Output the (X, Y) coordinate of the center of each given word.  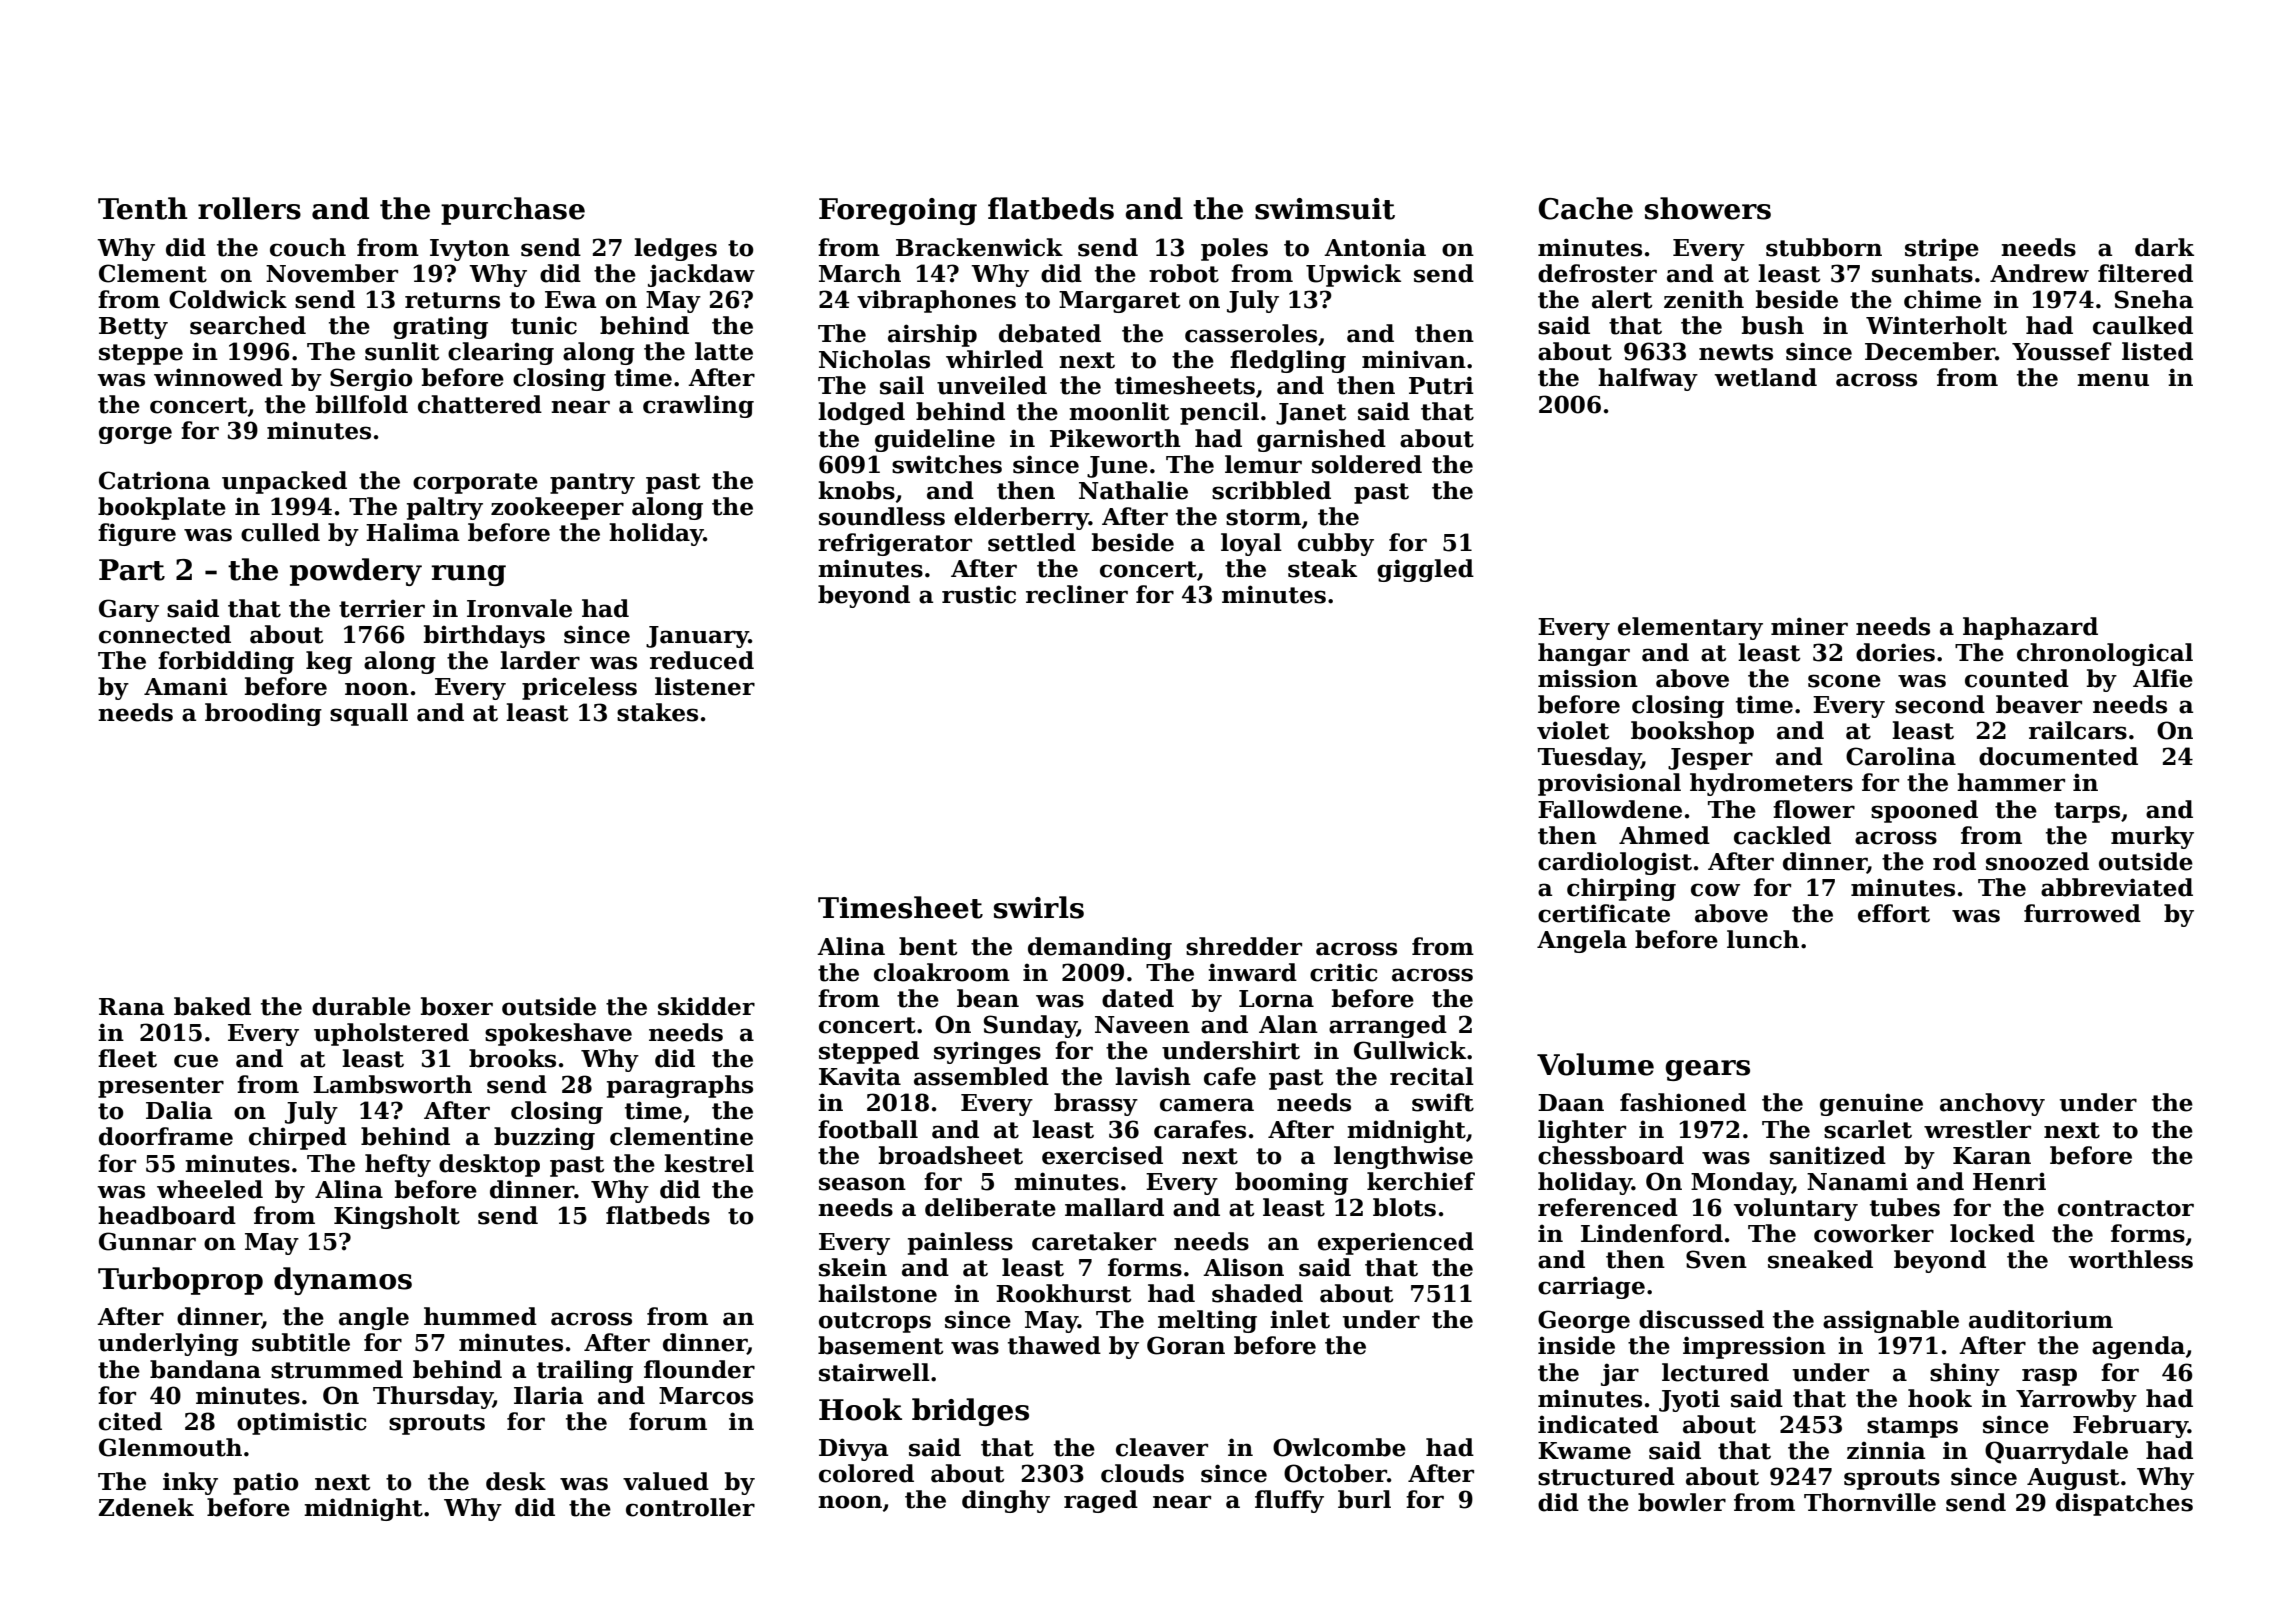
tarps (2087, 812)
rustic (979, 594)
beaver (2039, 704)
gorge (135, 435)
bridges (970, 1412)
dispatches (2124, 1504)
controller (690, 1507)
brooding (263, 714)
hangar (1584, 654)
